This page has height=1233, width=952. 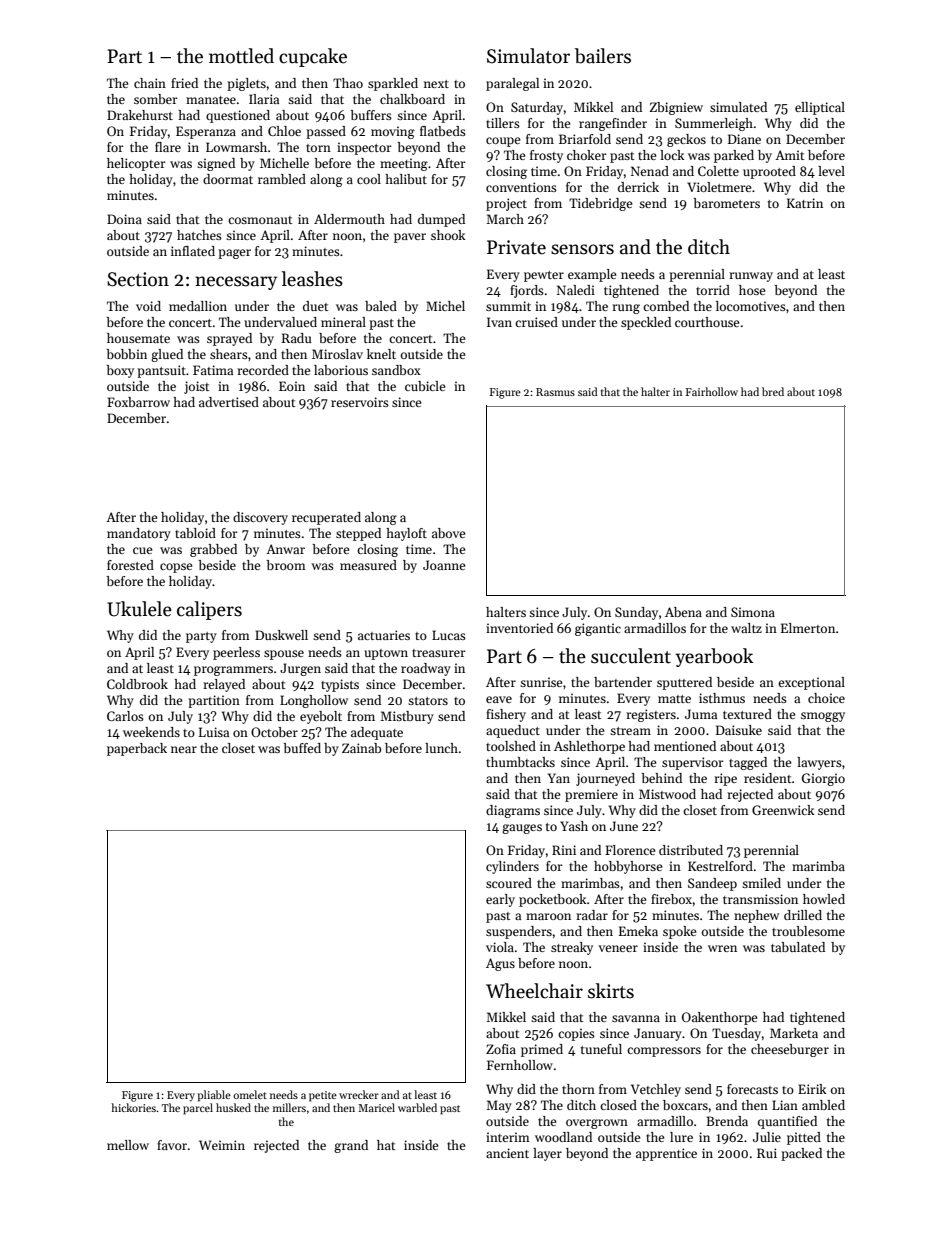 I want to click on necessary, so click(x=236, y=283).
